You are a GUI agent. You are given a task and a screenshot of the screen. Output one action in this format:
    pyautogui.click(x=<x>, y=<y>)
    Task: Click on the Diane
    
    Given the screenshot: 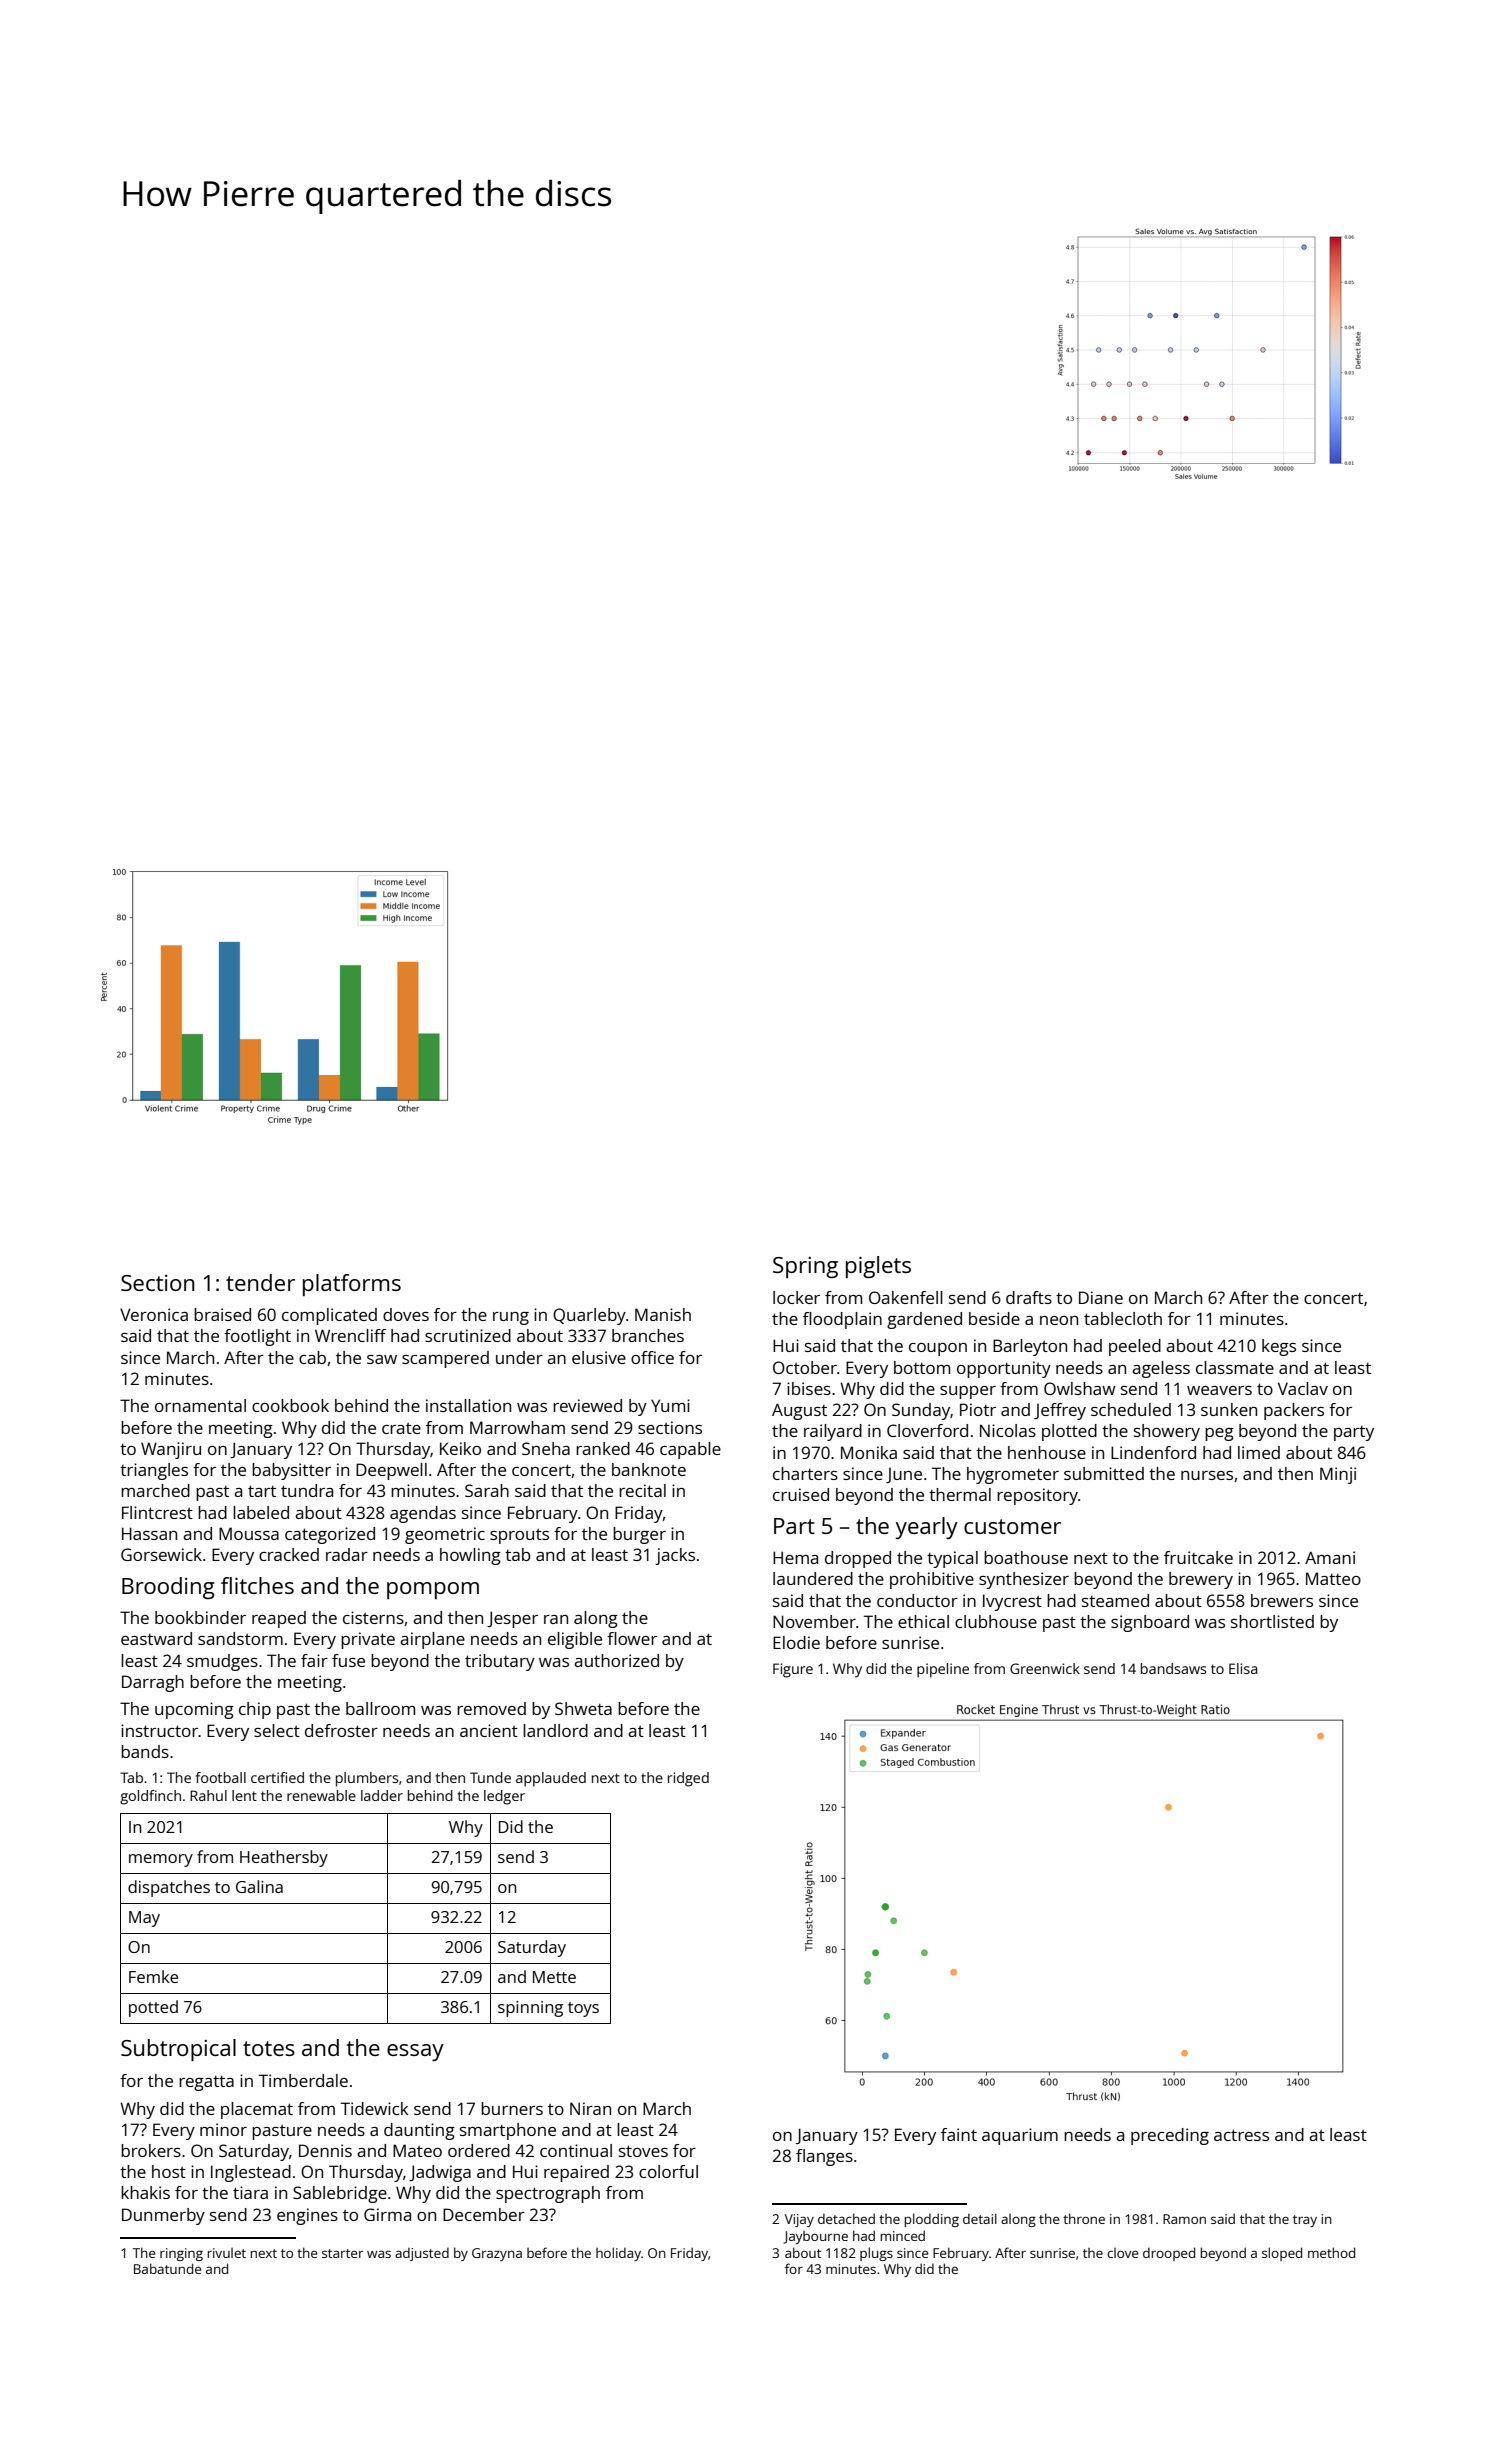 What is the action you would take?
    pyautogui.click(x=1101, y=1297)
